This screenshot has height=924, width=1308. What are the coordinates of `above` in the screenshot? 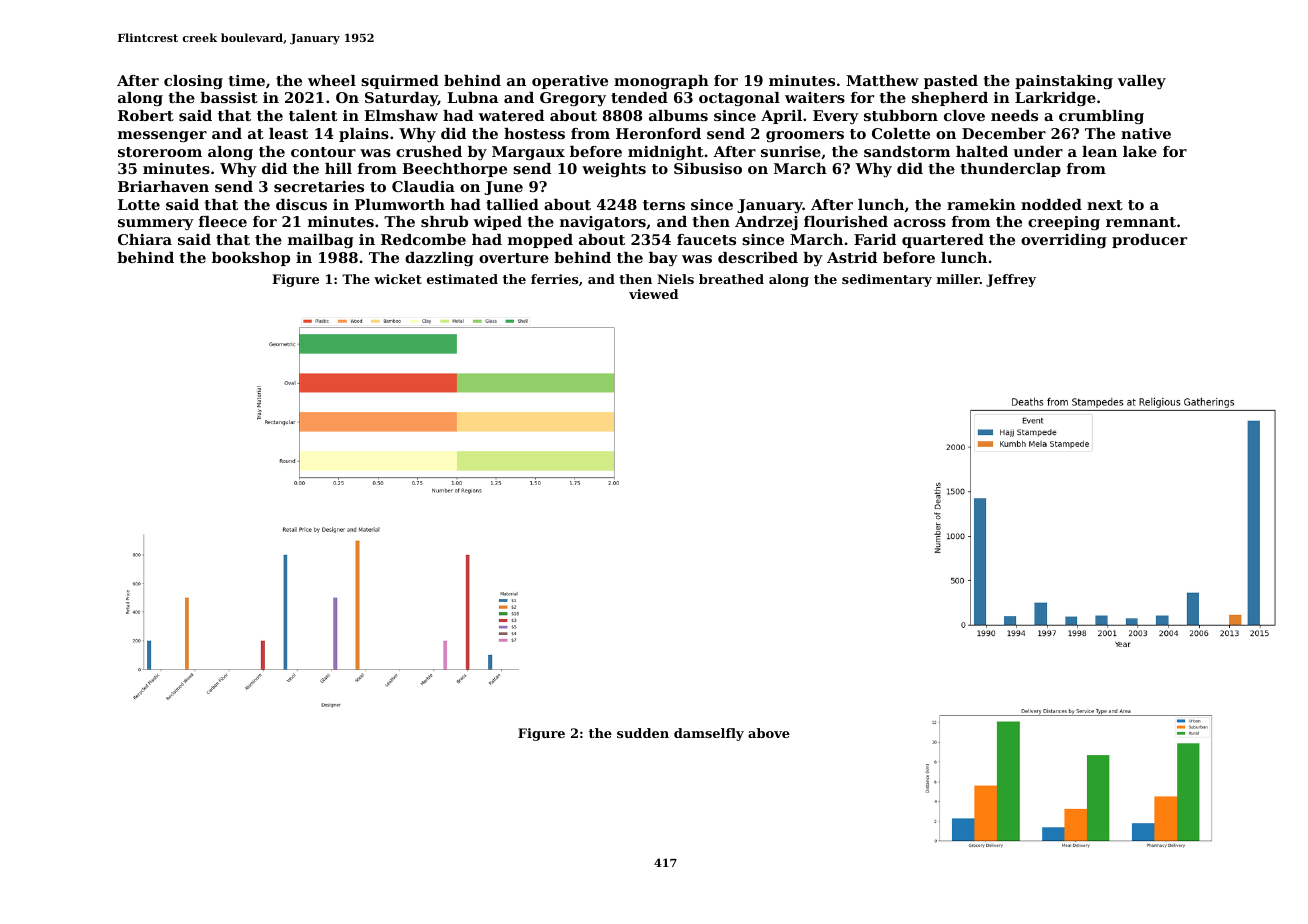 It's located at (769, 733).
